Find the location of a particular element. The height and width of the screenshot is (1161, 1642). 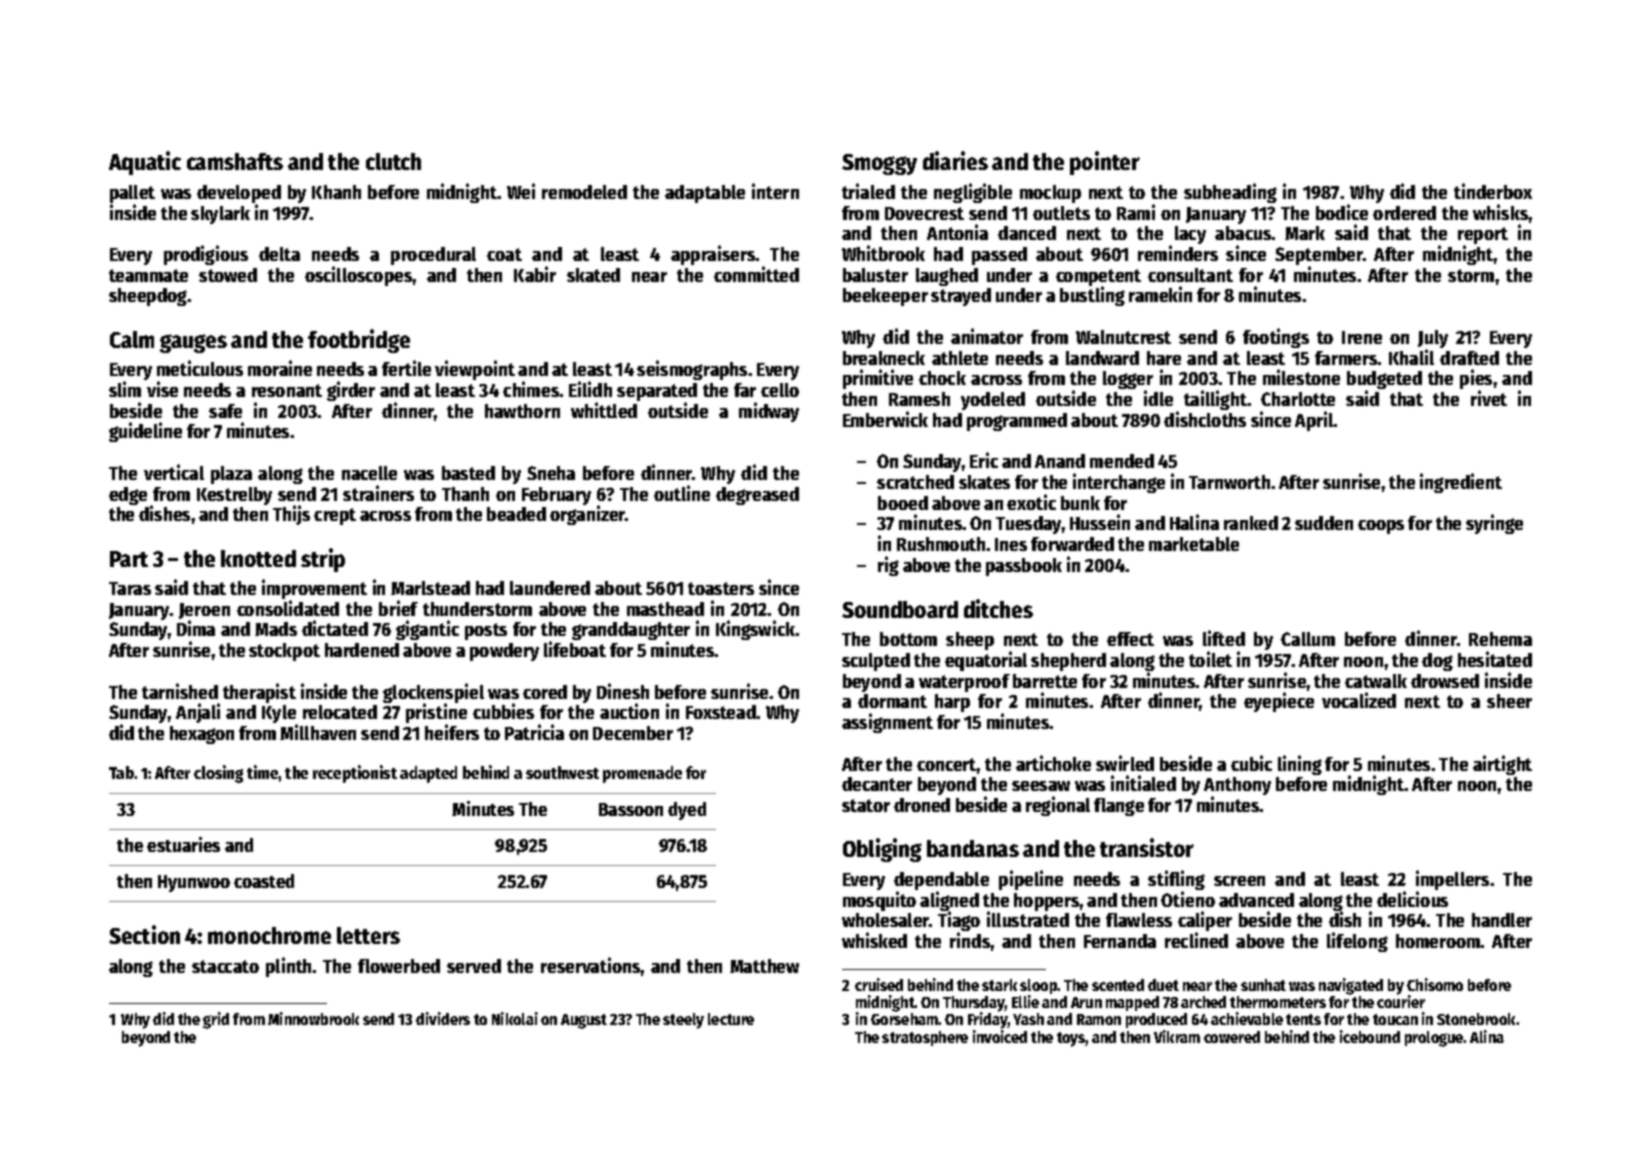

girder is located at coordinates (351, 391).
